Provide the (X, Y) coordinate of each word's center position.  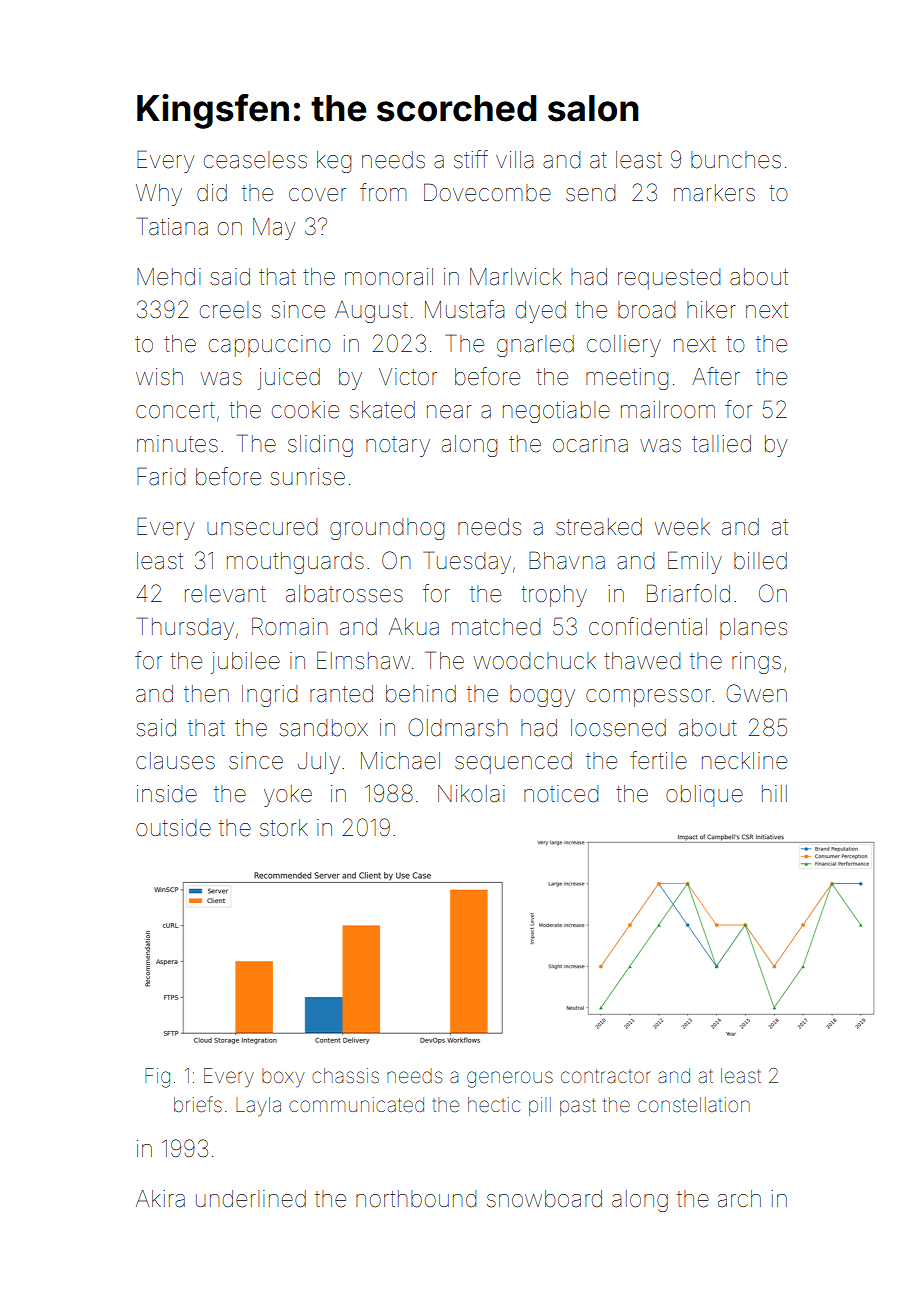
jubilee (245, 663)
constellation (694, 1104)
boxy (283, 1077)
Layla (258, 1106)
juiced (289, 379)
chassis (345, 1075)
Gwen (756, 693)
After (716, 376)
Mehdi (169, 277)
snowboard (544, 1199)
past (578, 1107)
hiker (711, 310)
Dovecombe (487, 192)
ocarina (590, 444)
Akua (414, 627)
